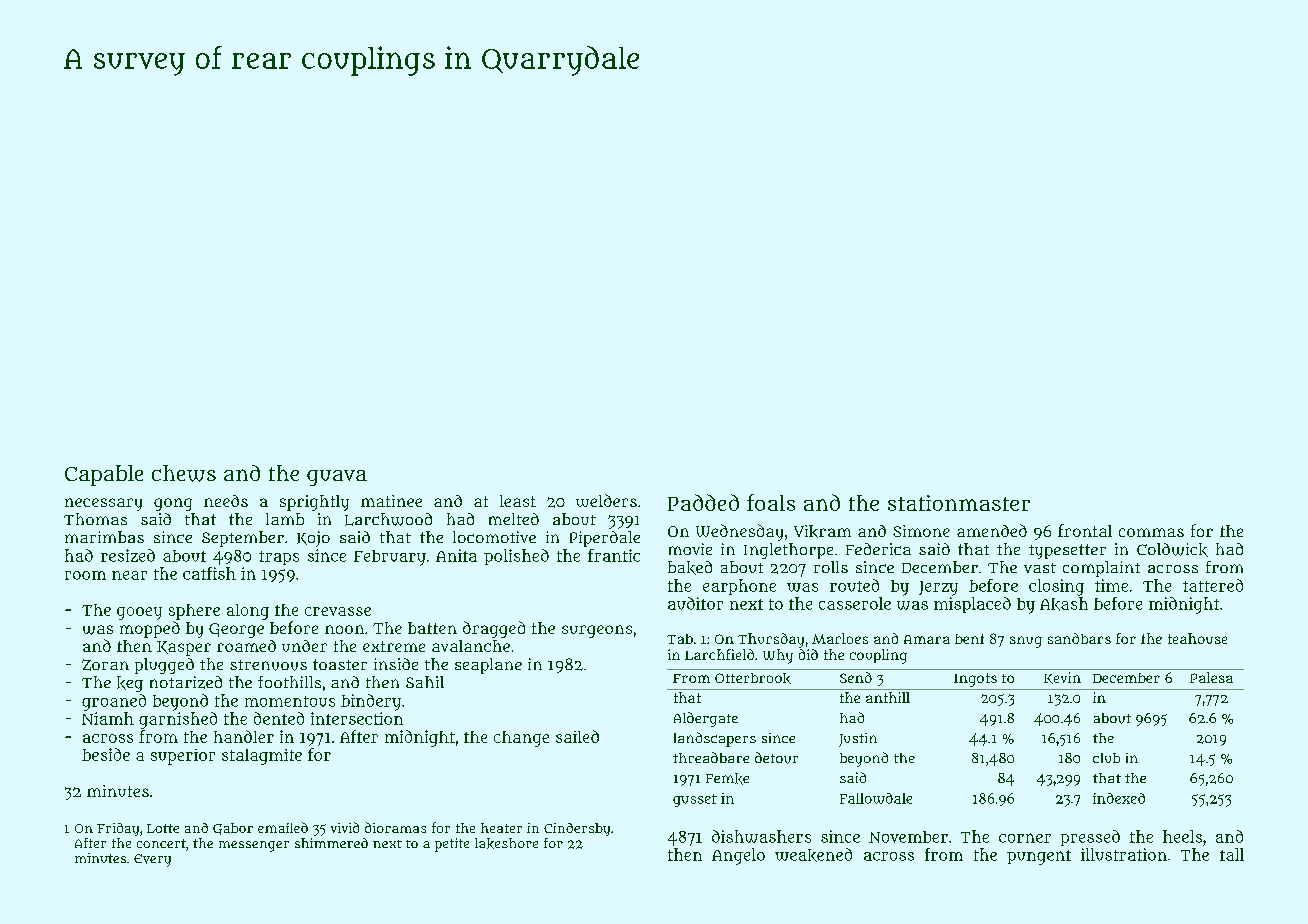 The height and width of the page is (924, 1308). Describe the element at coordinates (1151, 532) in the page. I see `commas` at that location.
